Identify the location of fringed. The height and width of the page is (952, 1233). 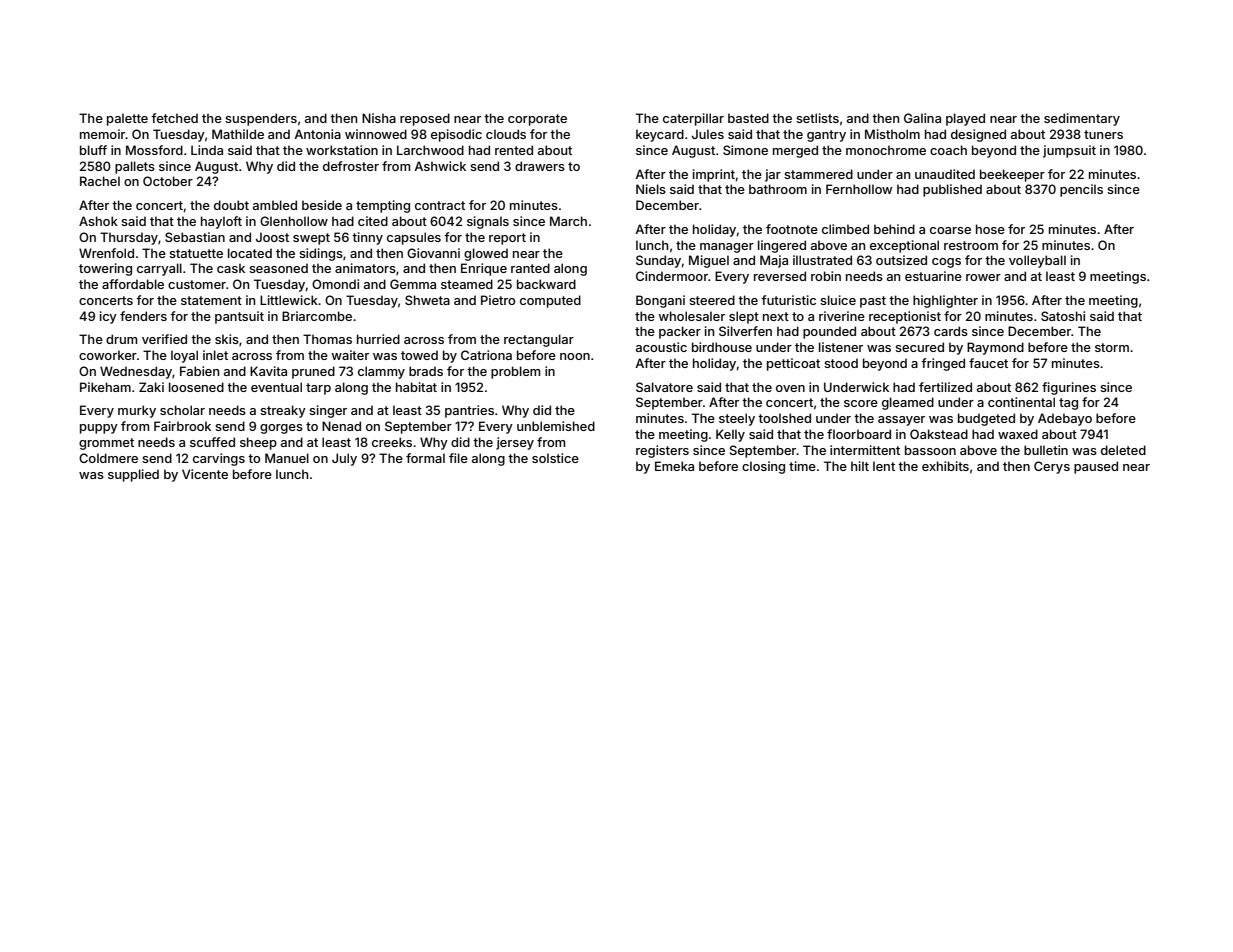
(943, 364).
